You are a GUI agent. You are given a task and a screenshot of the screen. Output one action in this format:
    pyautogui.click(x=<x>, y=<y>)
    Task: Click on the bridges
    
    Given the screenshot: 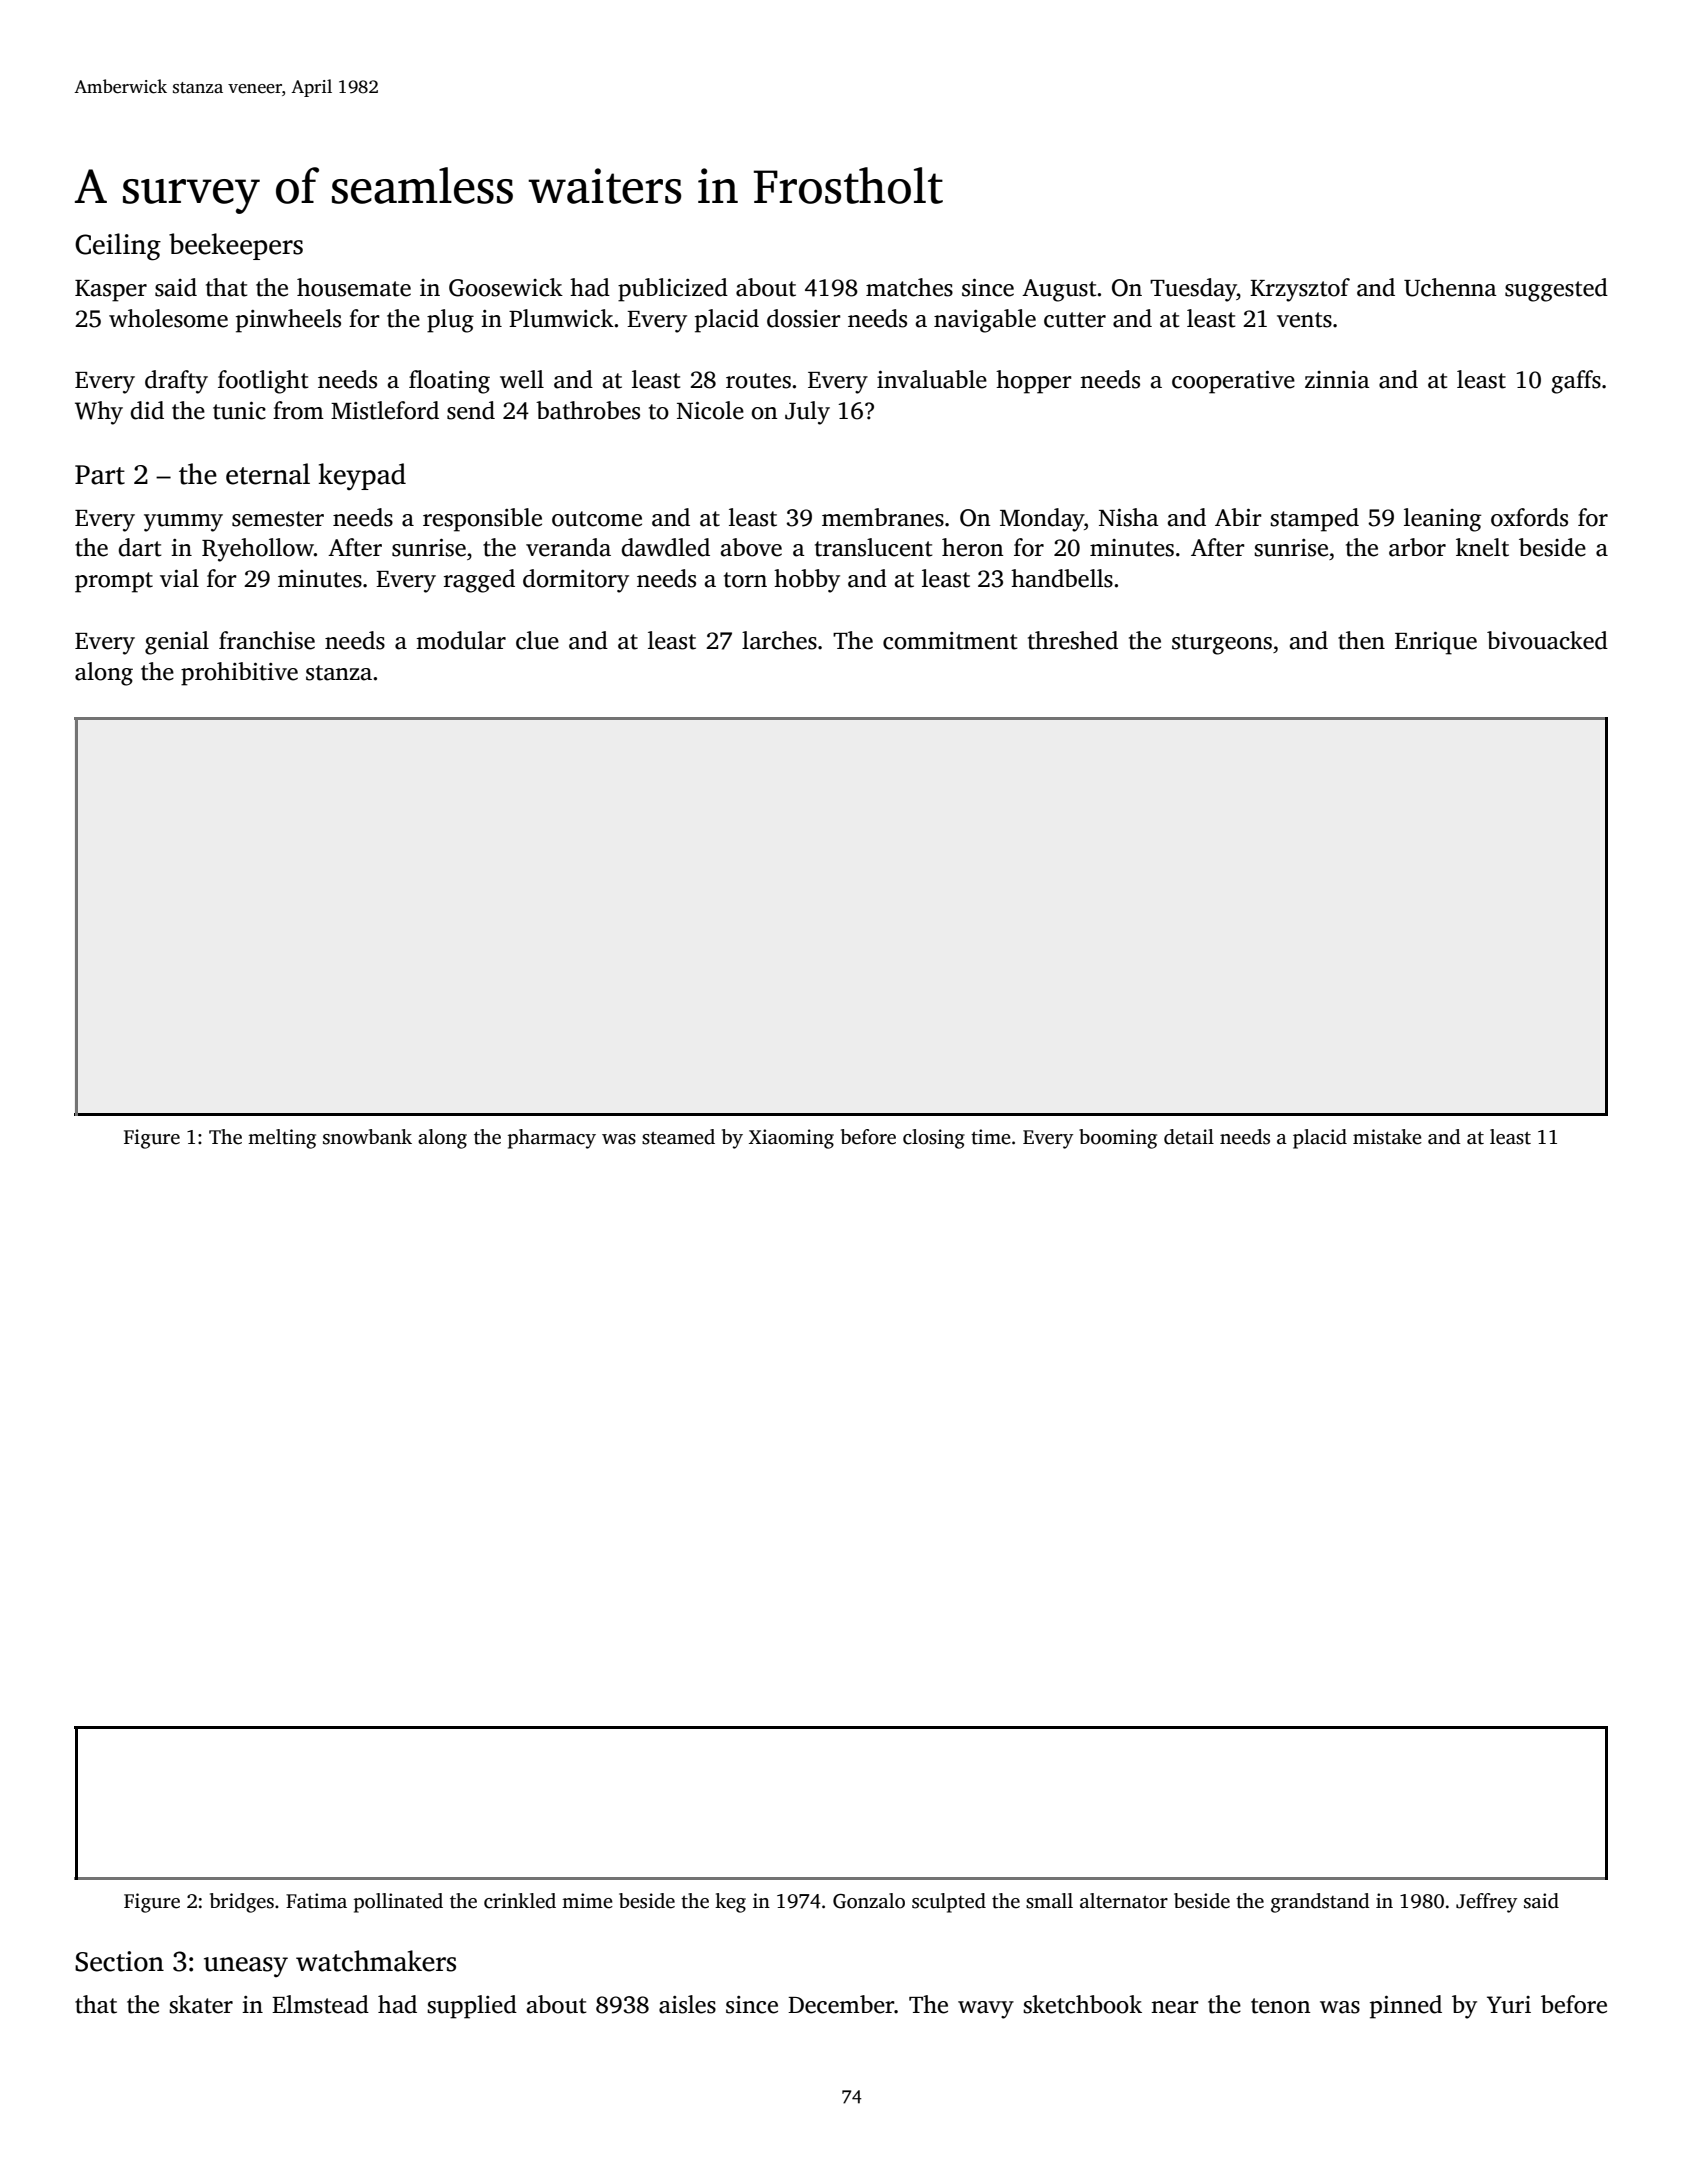 What is the action you would take?
    pyautogui.click(x=242, y=1903)
